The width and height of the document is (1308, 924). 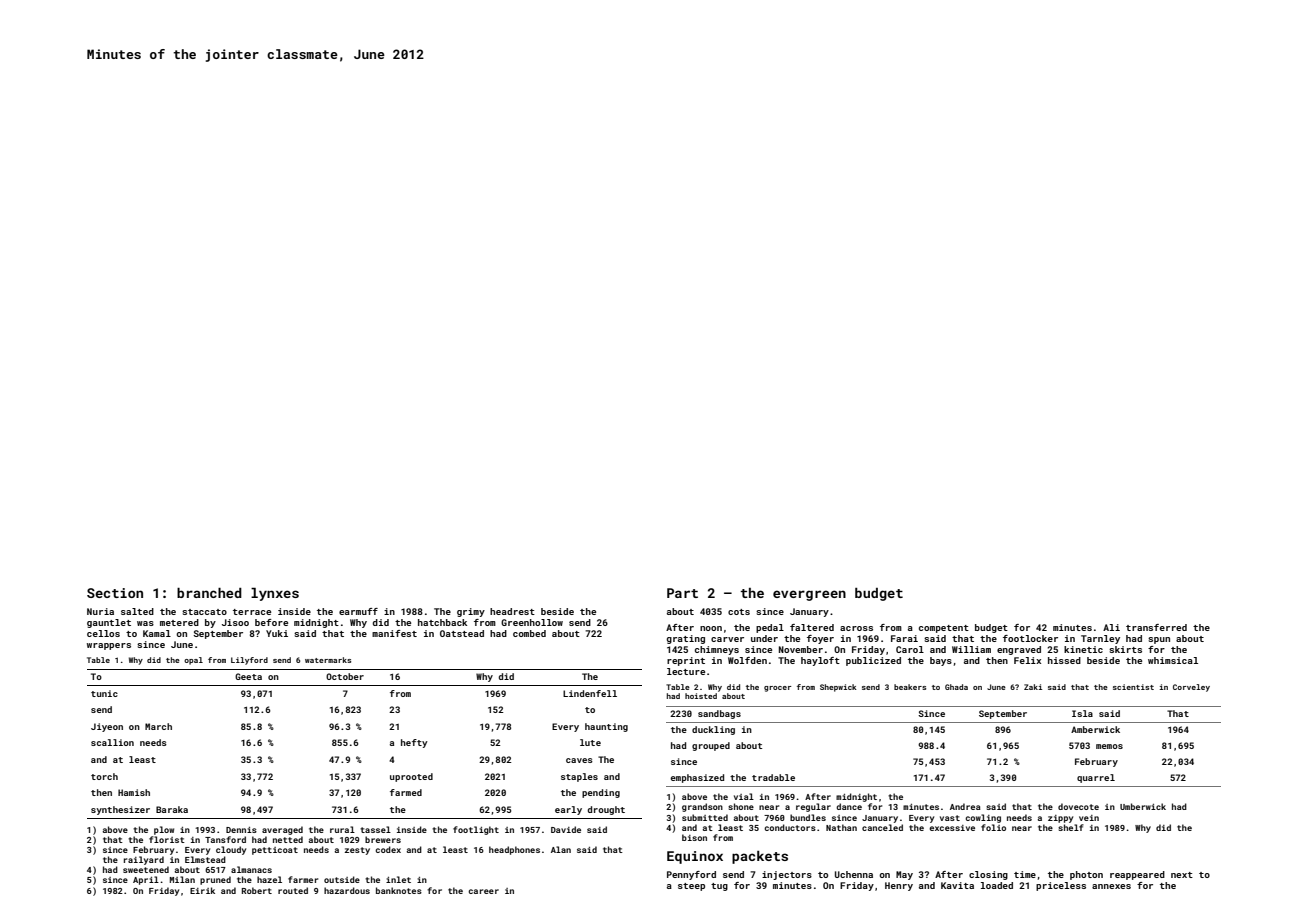 What do you see at coordinates (342, 879) in the document?
I see `outside` at bounding box center [342, 879].
